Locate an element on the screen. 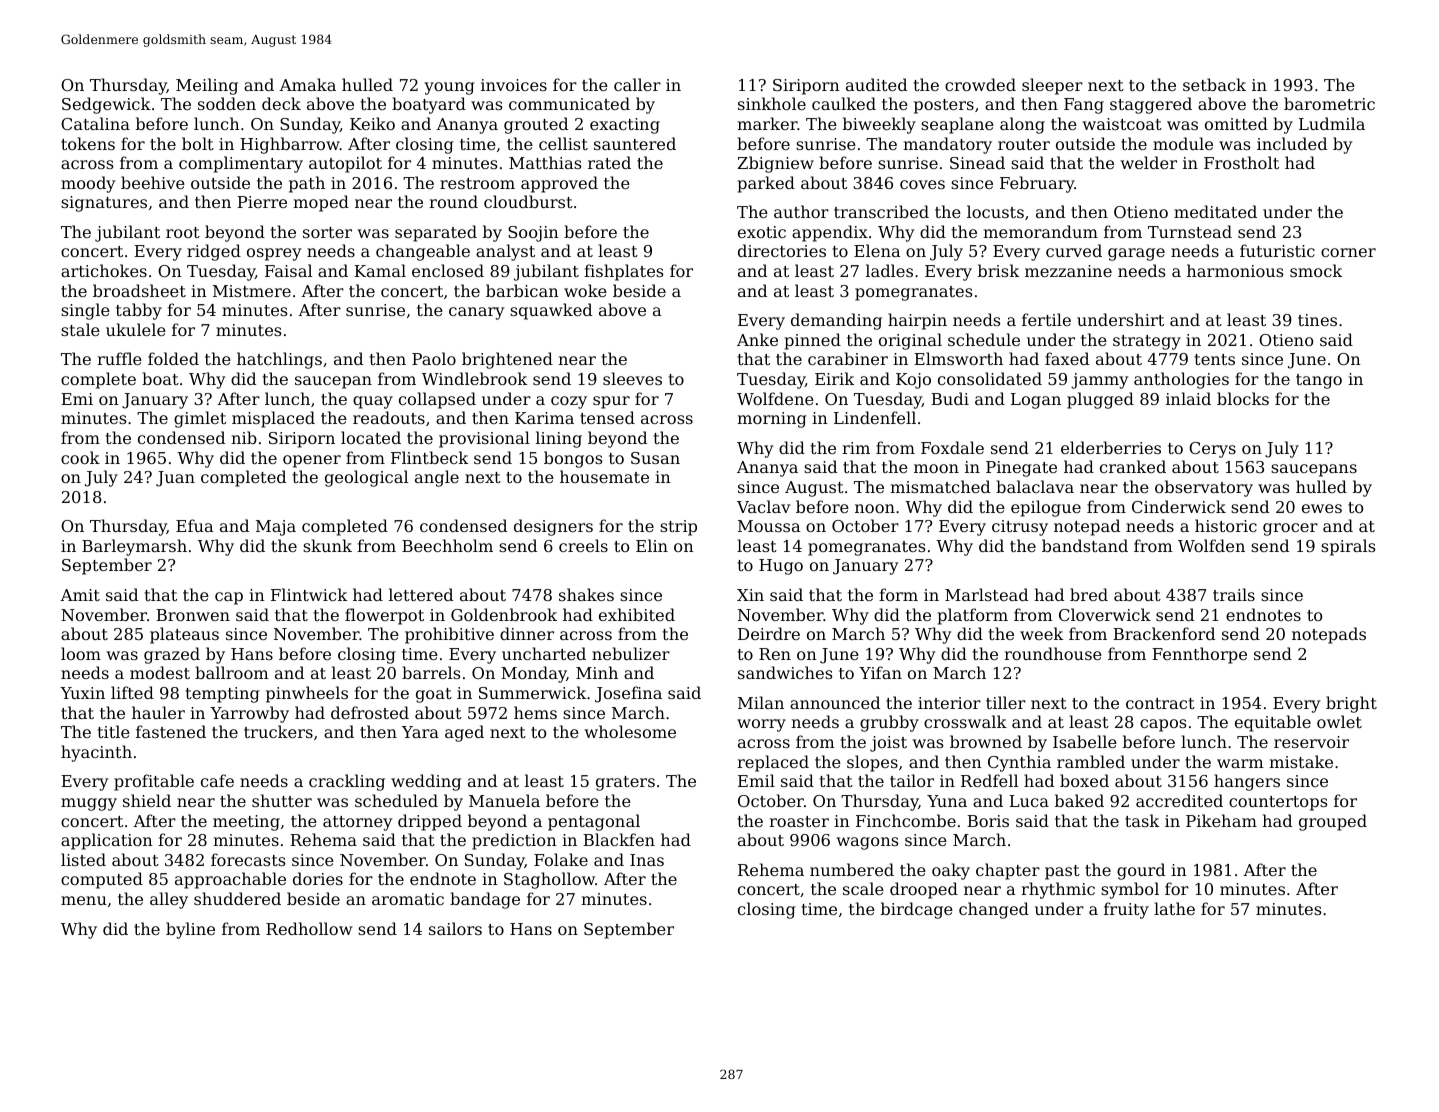 This screenshot has width=1439, height=1112. appendix is located at coordinates (830, 233).
